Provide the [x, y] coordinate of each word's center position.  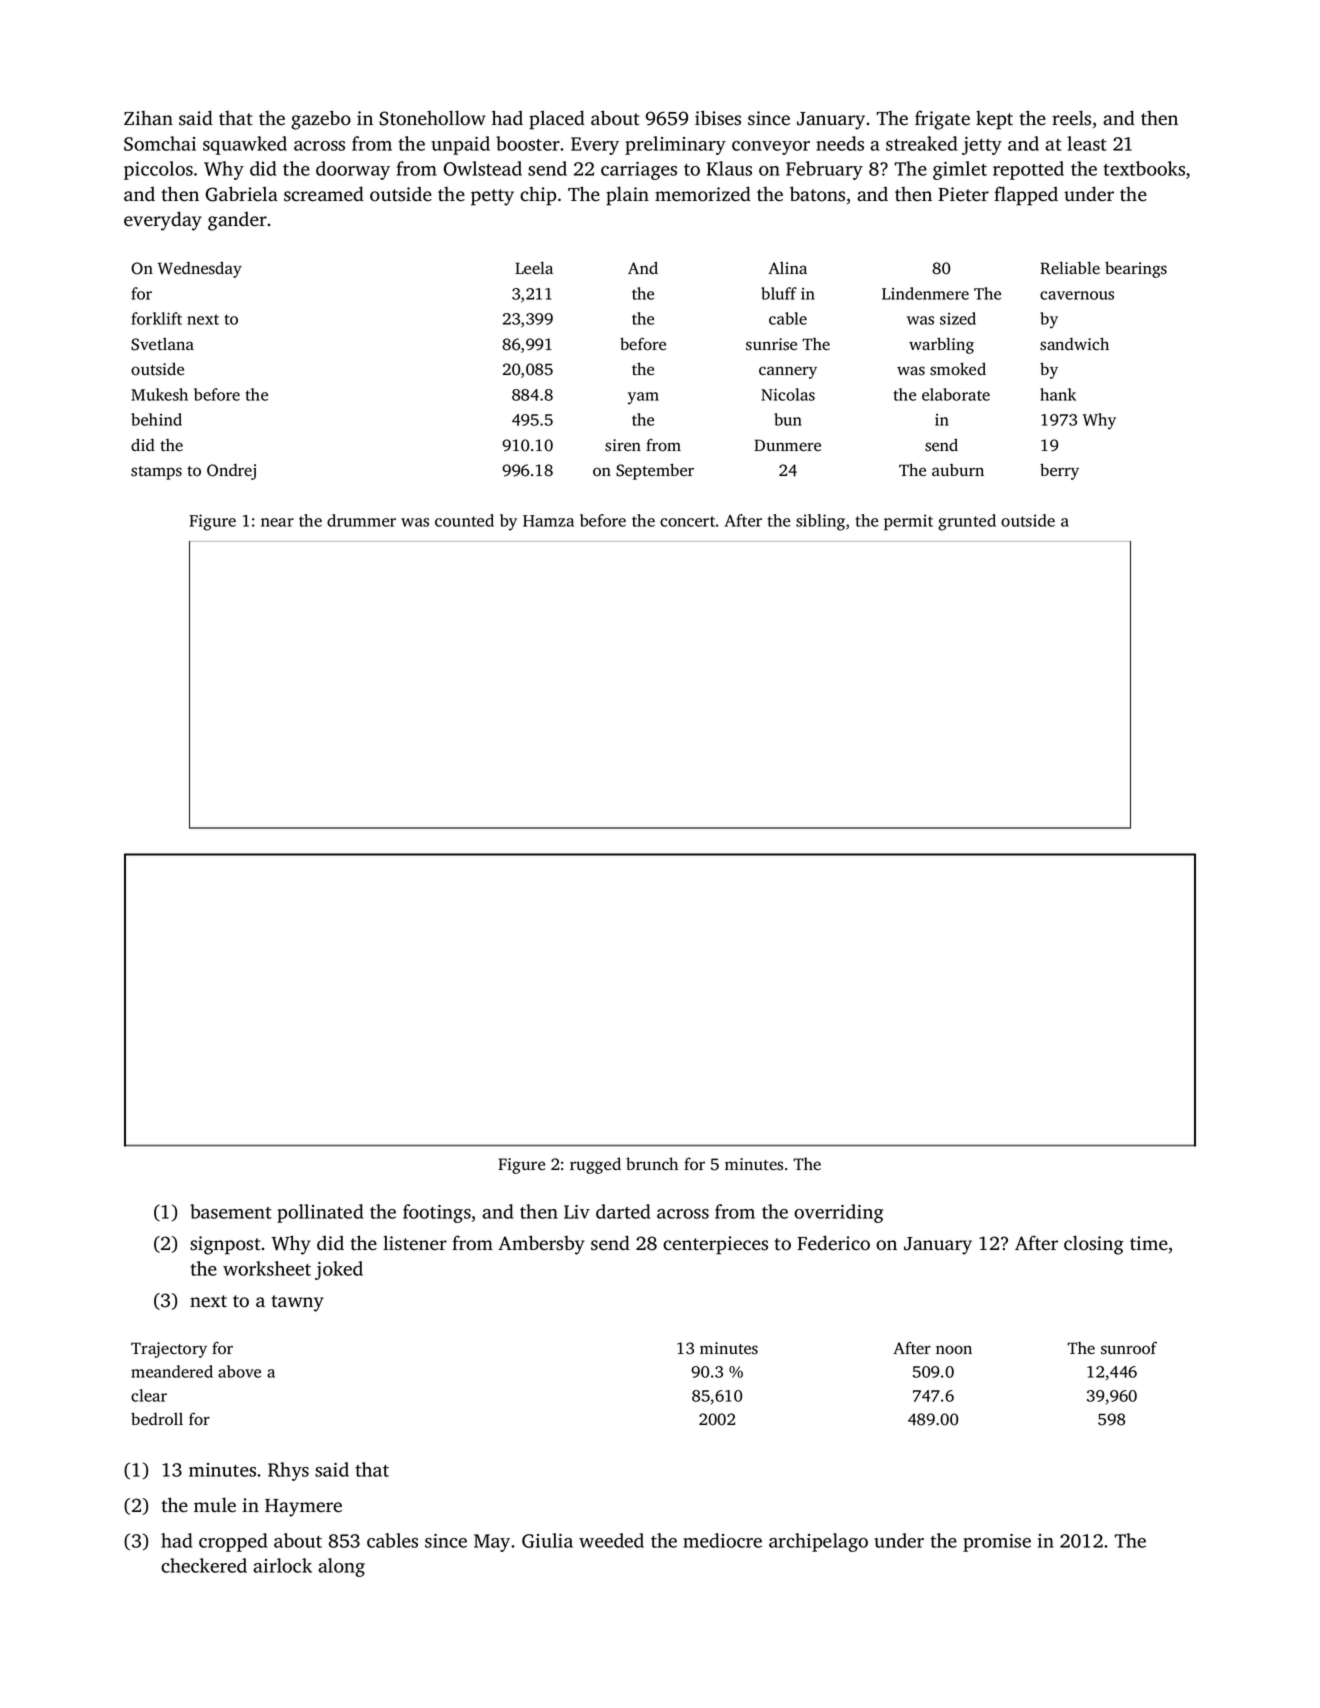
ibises [718, 118]
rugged [595, 1165]
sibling [820, 522]
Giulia [547, 1540]
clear [149, 1395]
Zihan [148, 117]
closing [1094, 1245]
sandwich [1074, 344]
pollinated [320, 1213]
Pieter [963, 194]
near [277, 522]
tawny [297, 1303]
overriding [838, 1213]
